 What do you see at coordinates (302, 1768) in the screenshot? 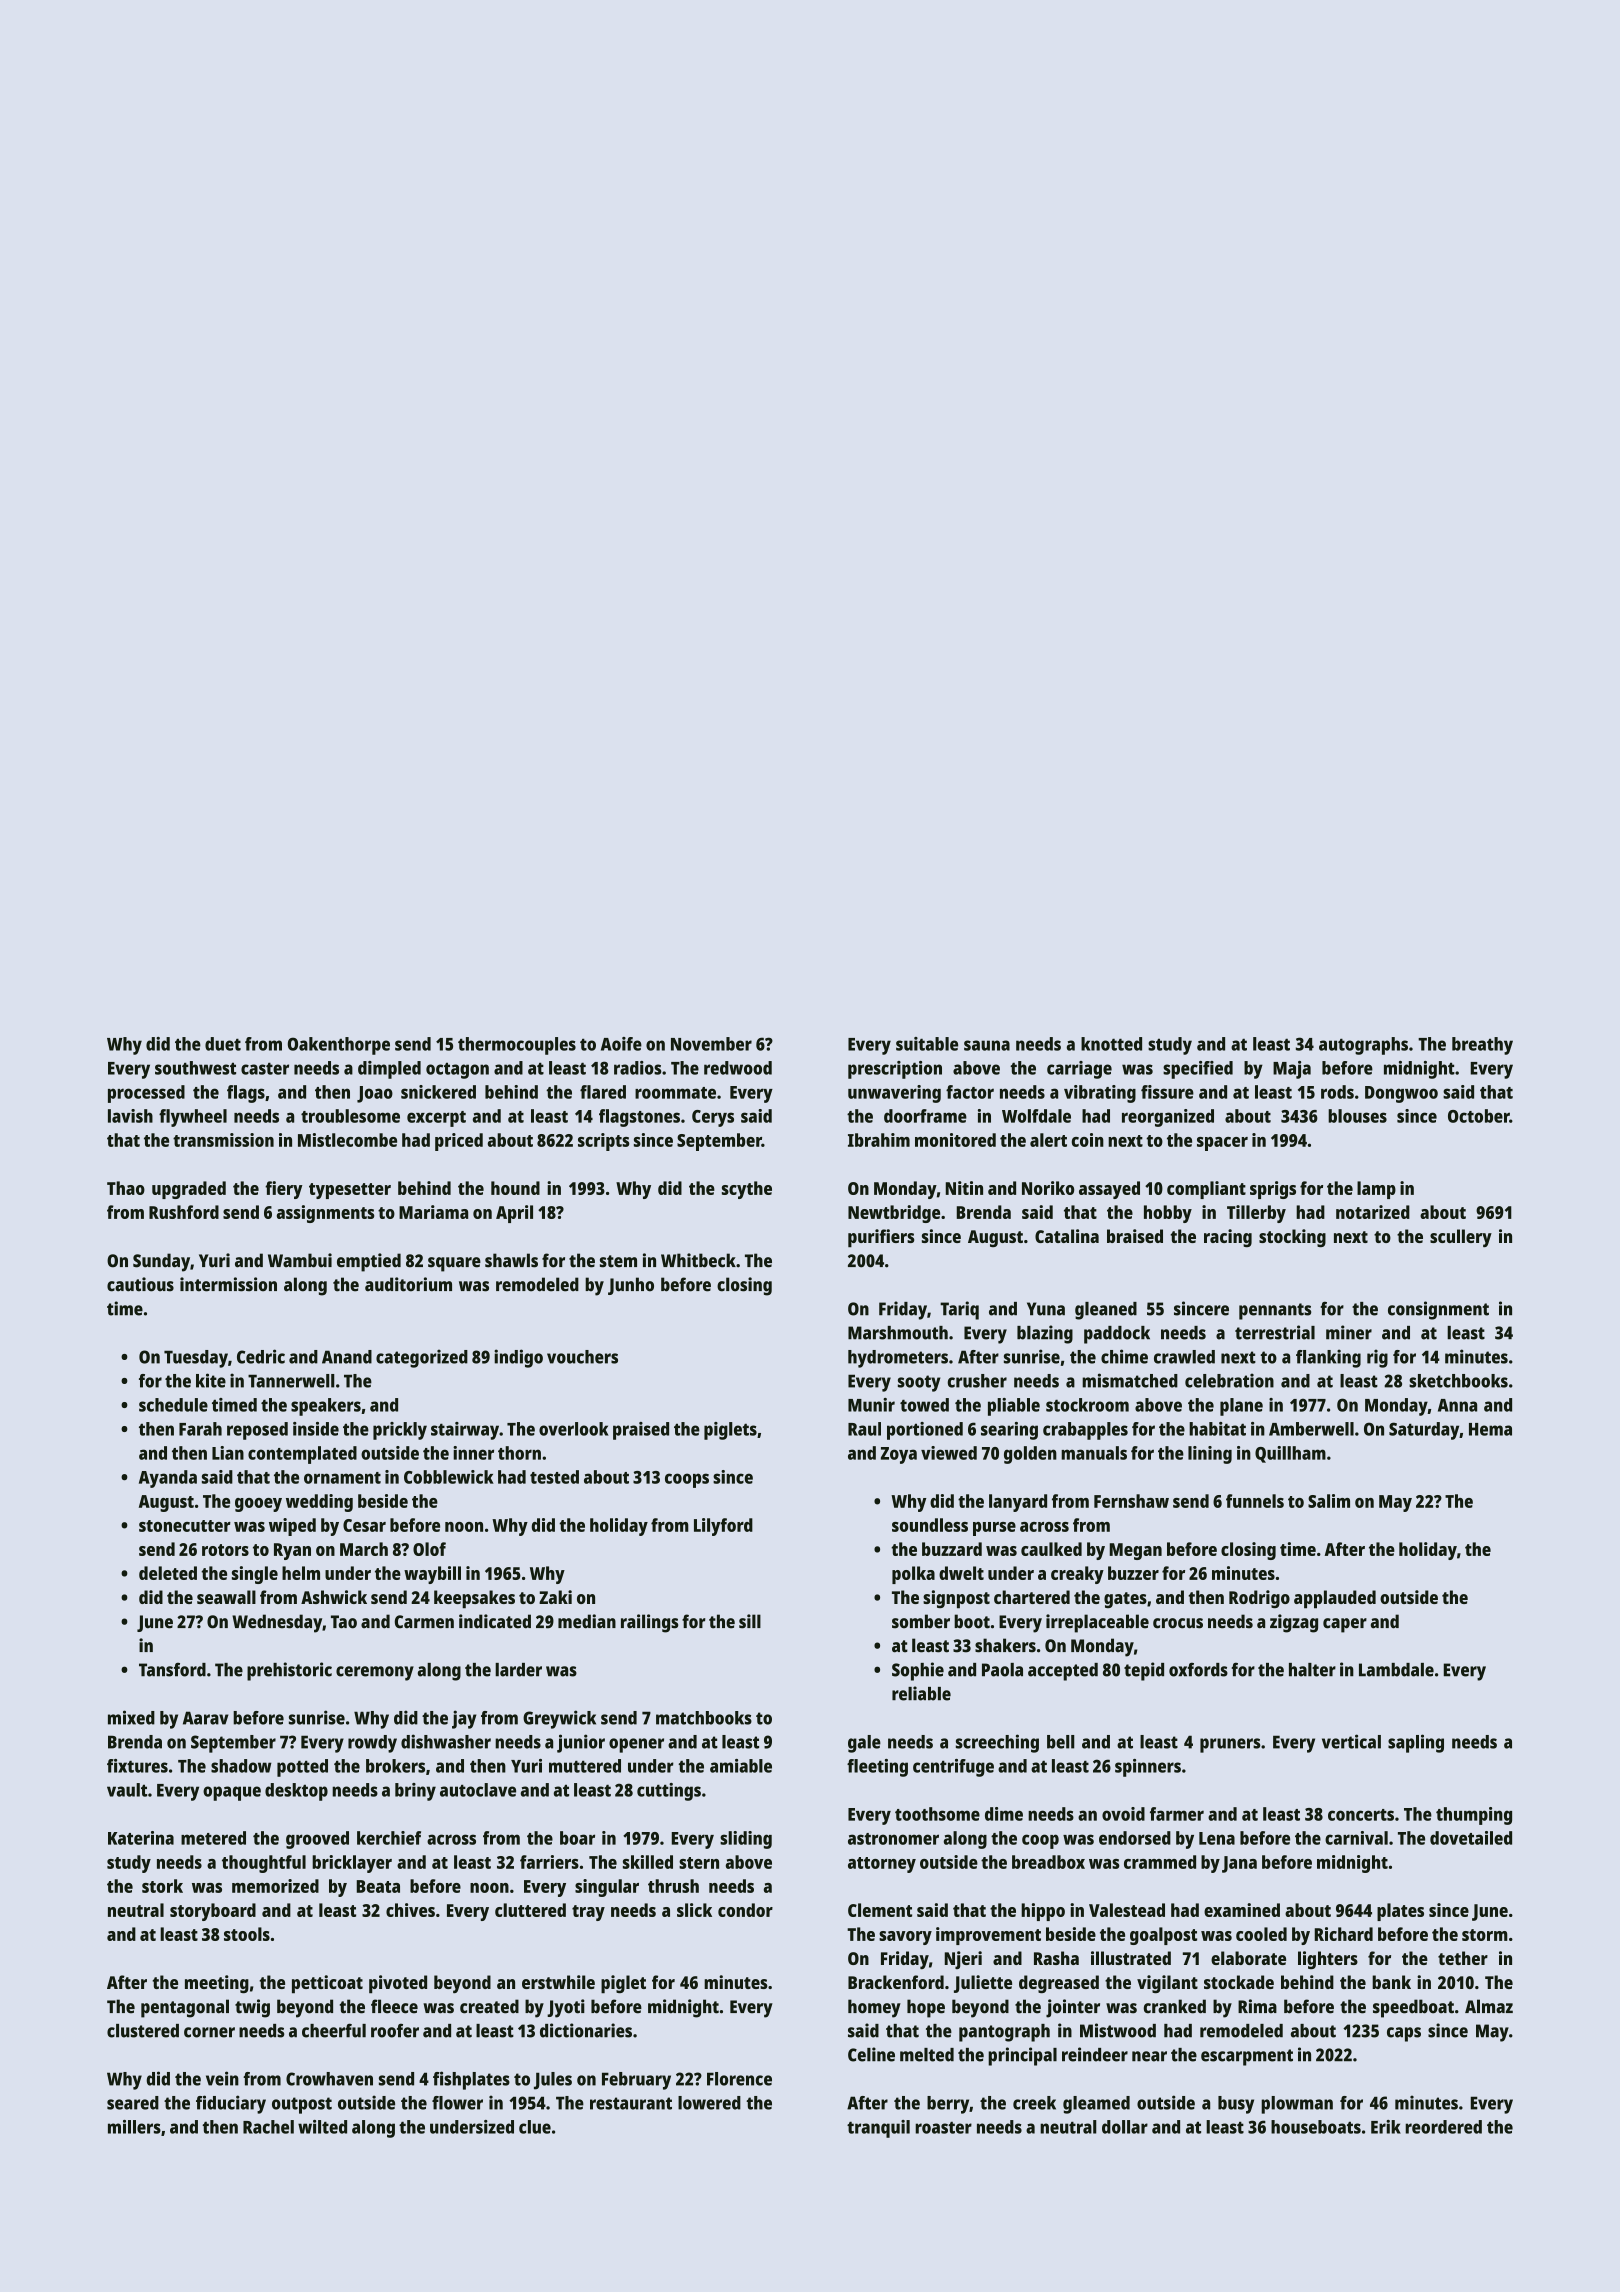
I see `potted` at bounding box center [302, 1768].
